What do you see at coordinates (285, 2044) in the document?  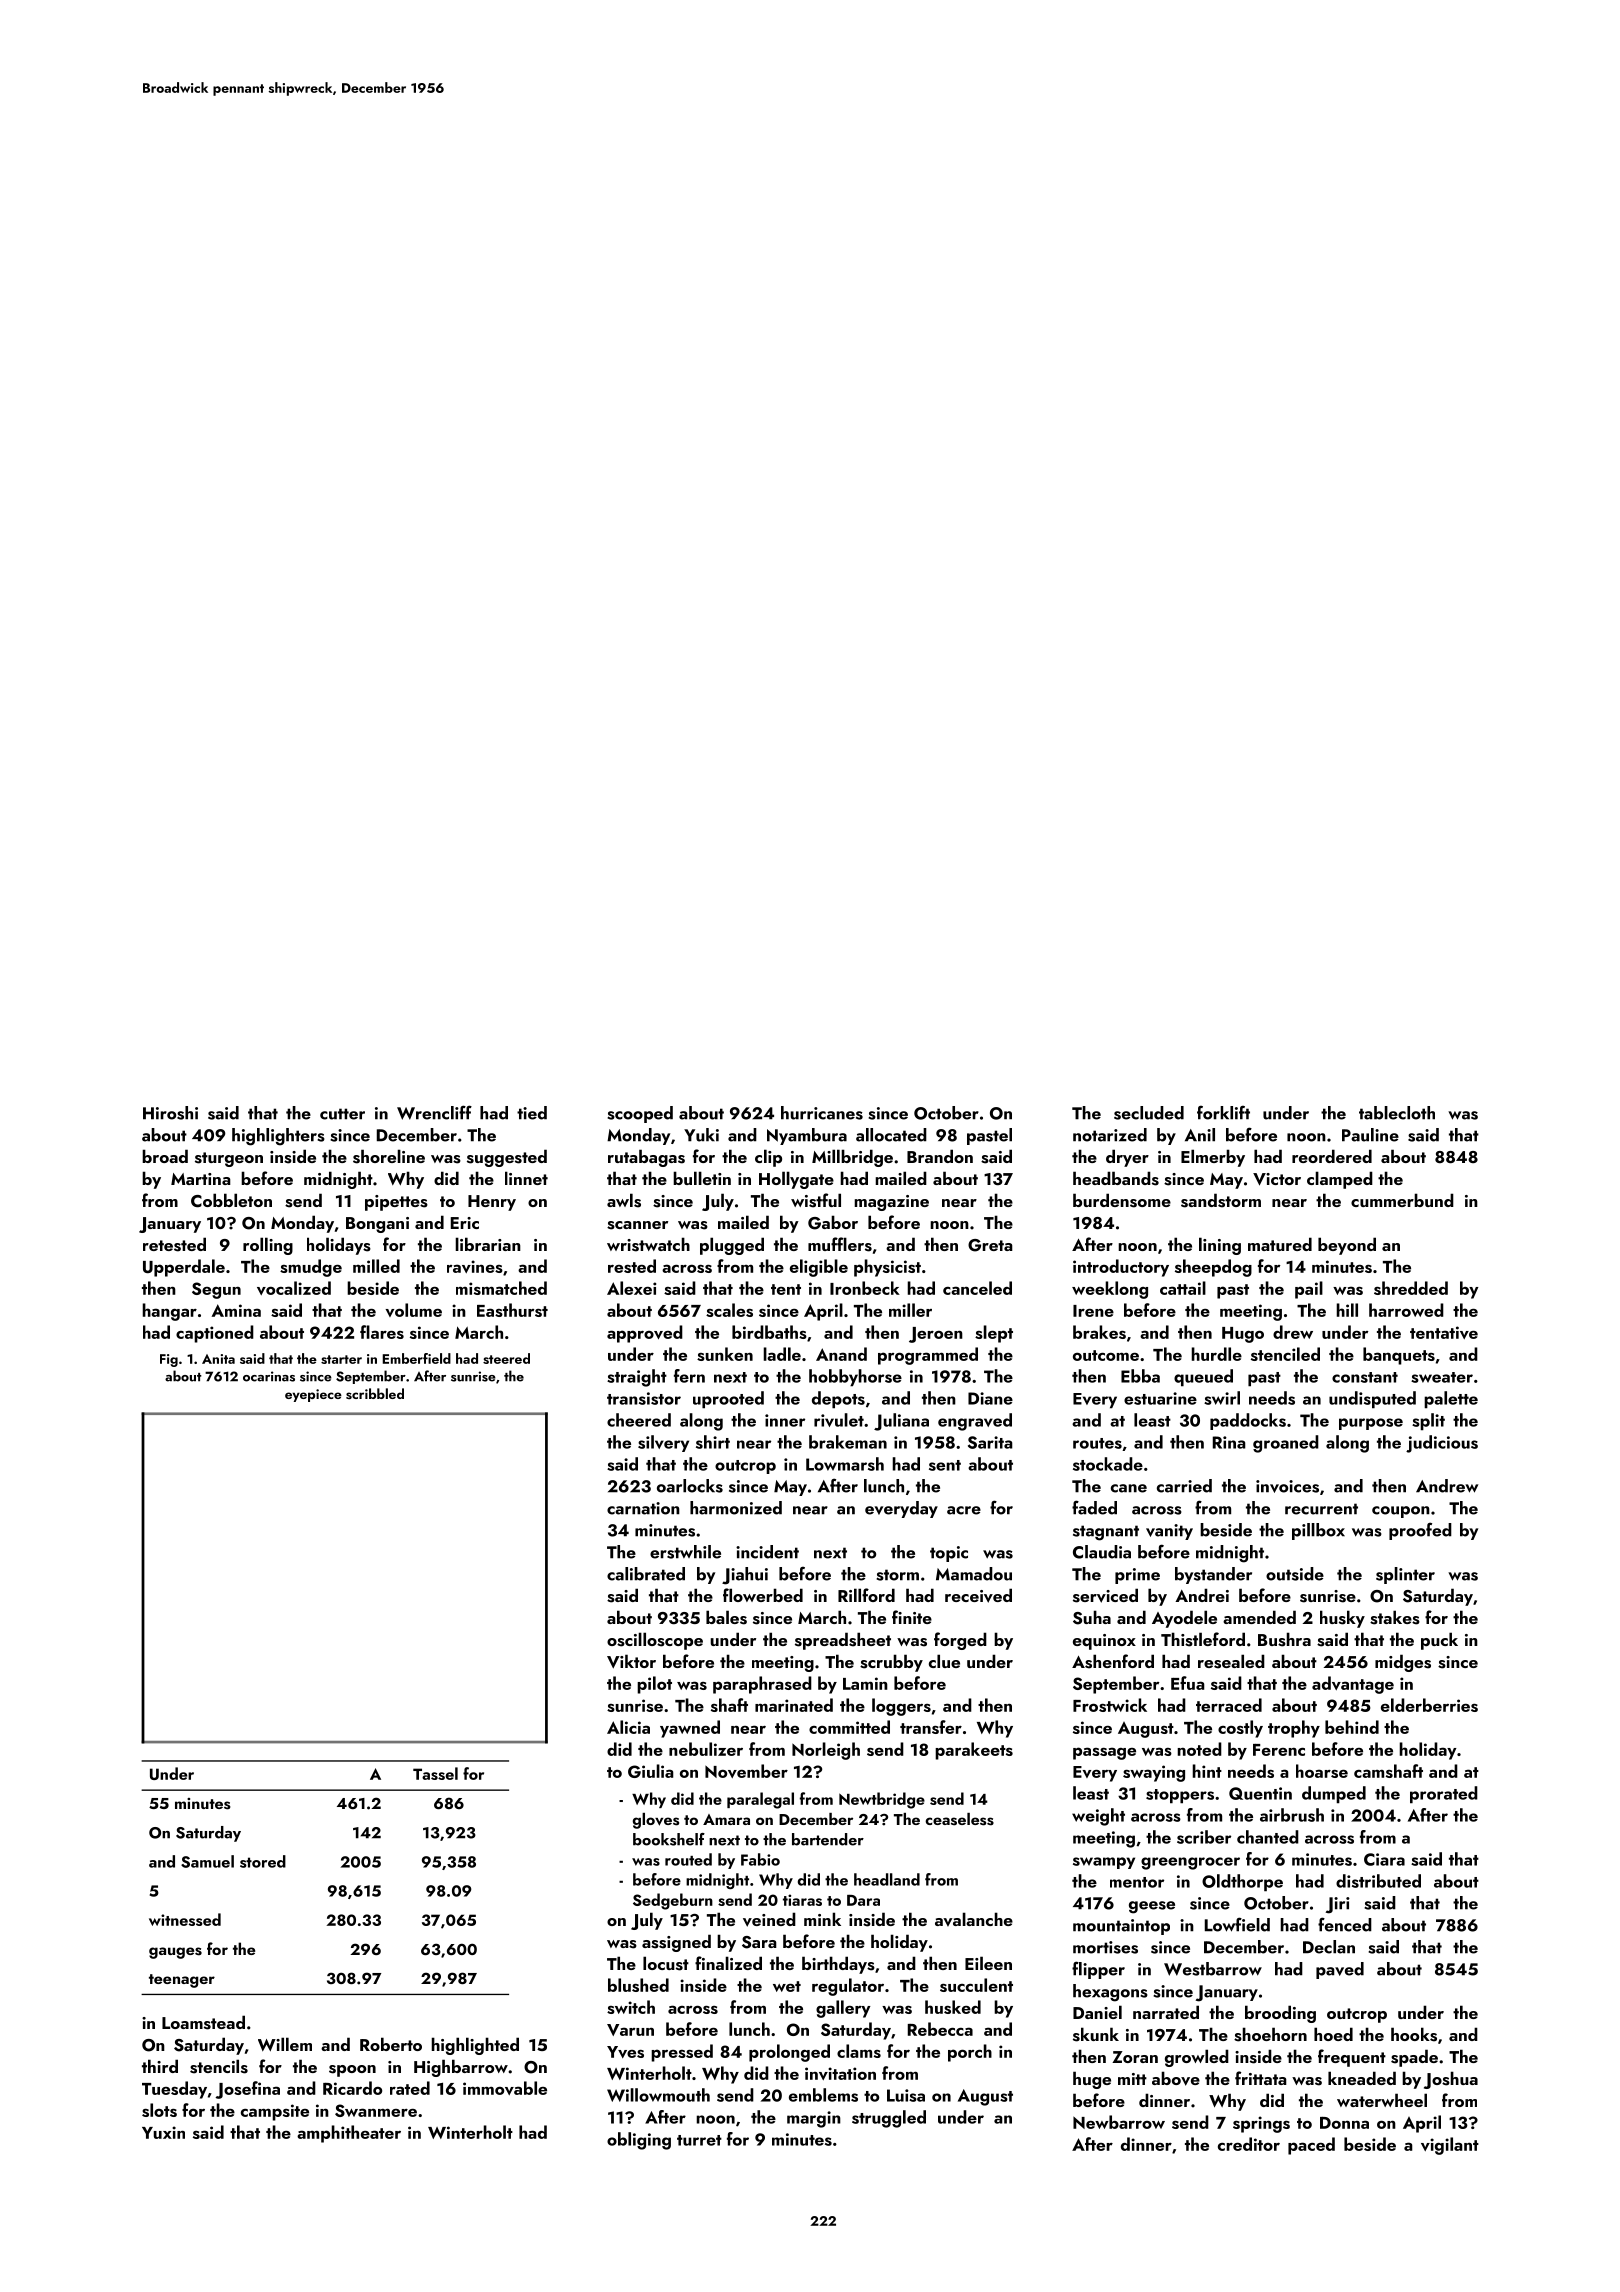 I see `Willem` at bounding box center [285, 2044].
